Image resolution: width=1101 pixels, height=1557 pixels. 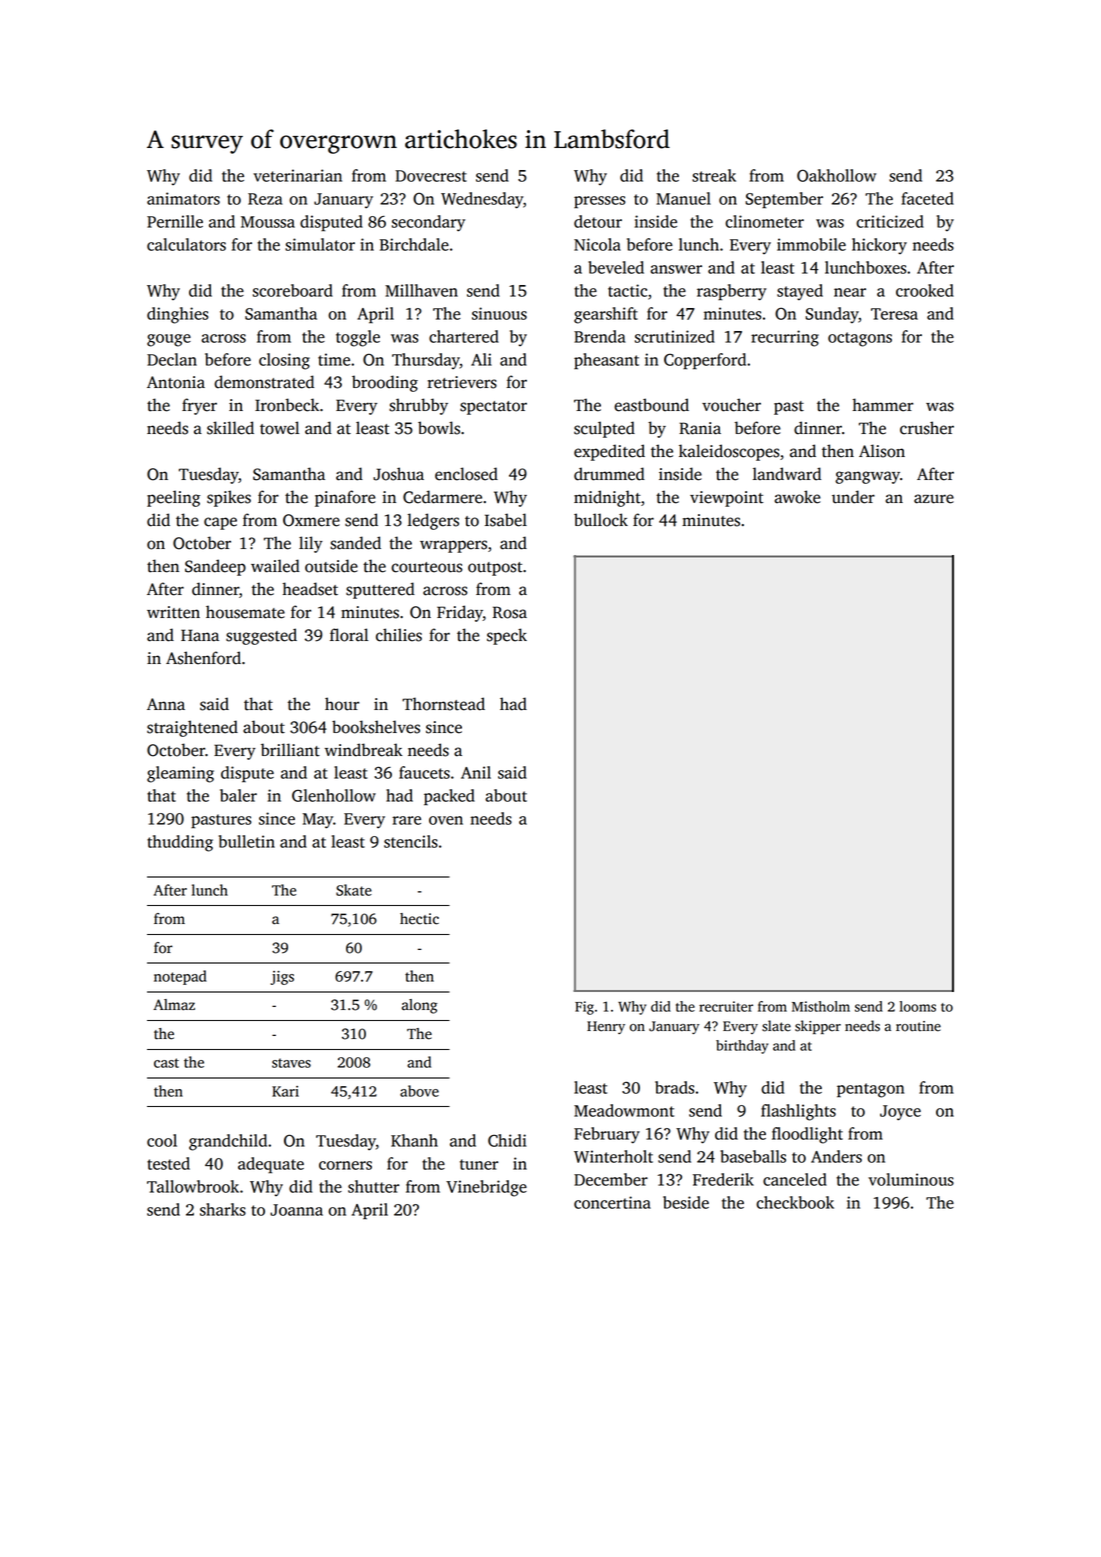 What do you see at coordinates (510, 612) in the screenshot?
I see `Rosa` at bounding box center [510, 612].
